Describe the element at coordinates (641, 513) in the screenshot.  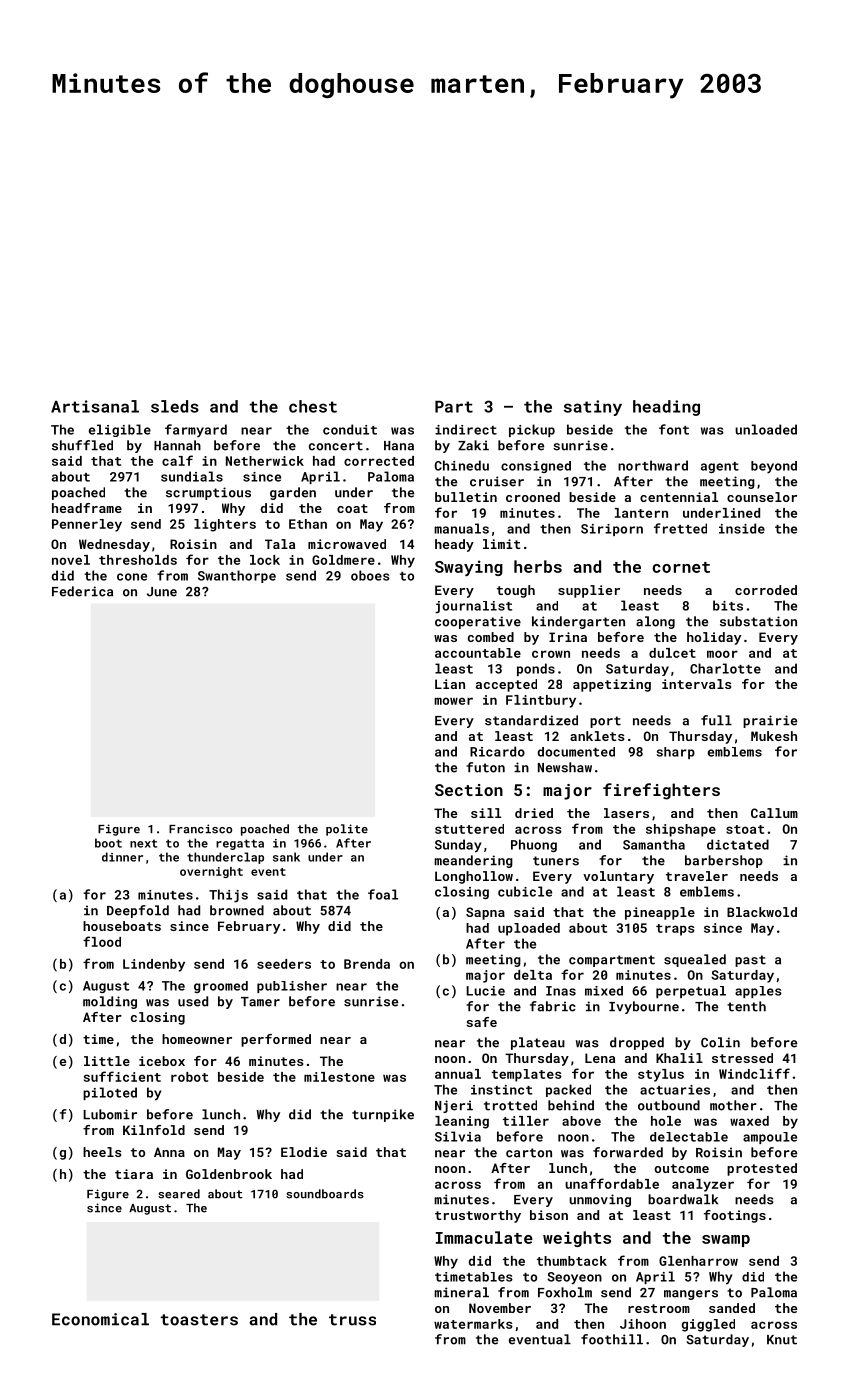
I see `lantern` at that location.
